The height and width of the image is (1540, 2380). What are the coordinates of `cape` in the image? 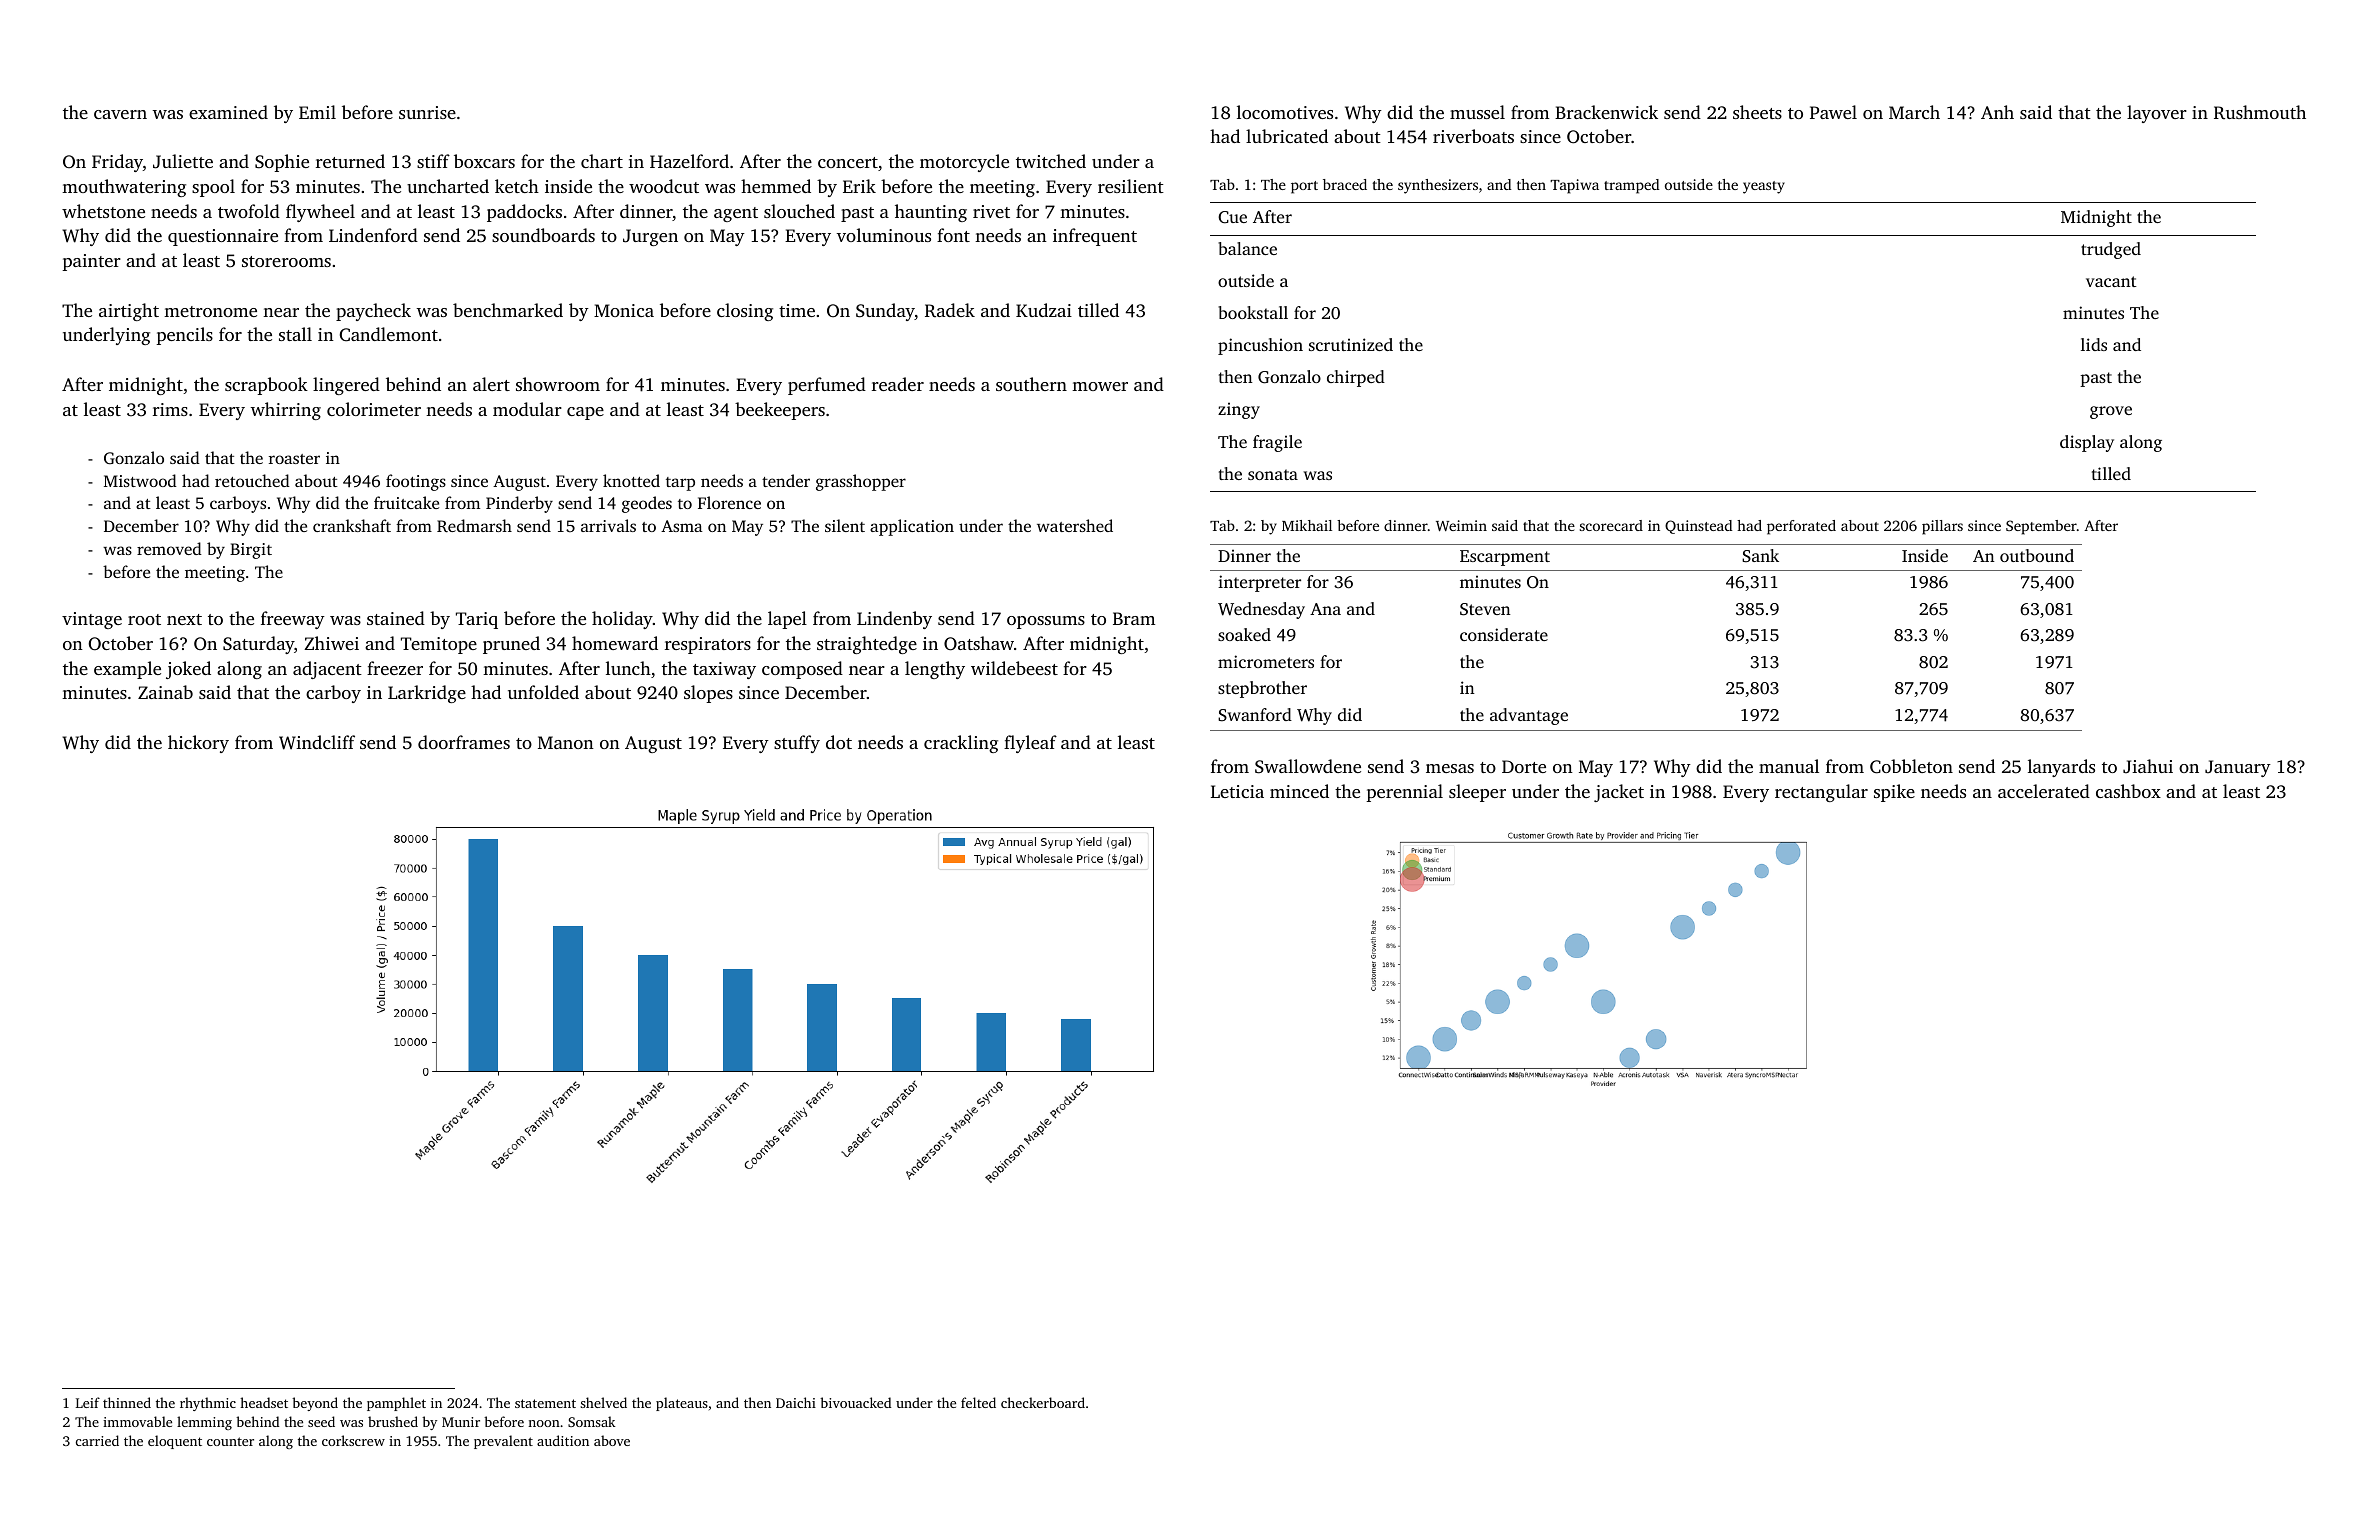 It's located at (585, 413).
